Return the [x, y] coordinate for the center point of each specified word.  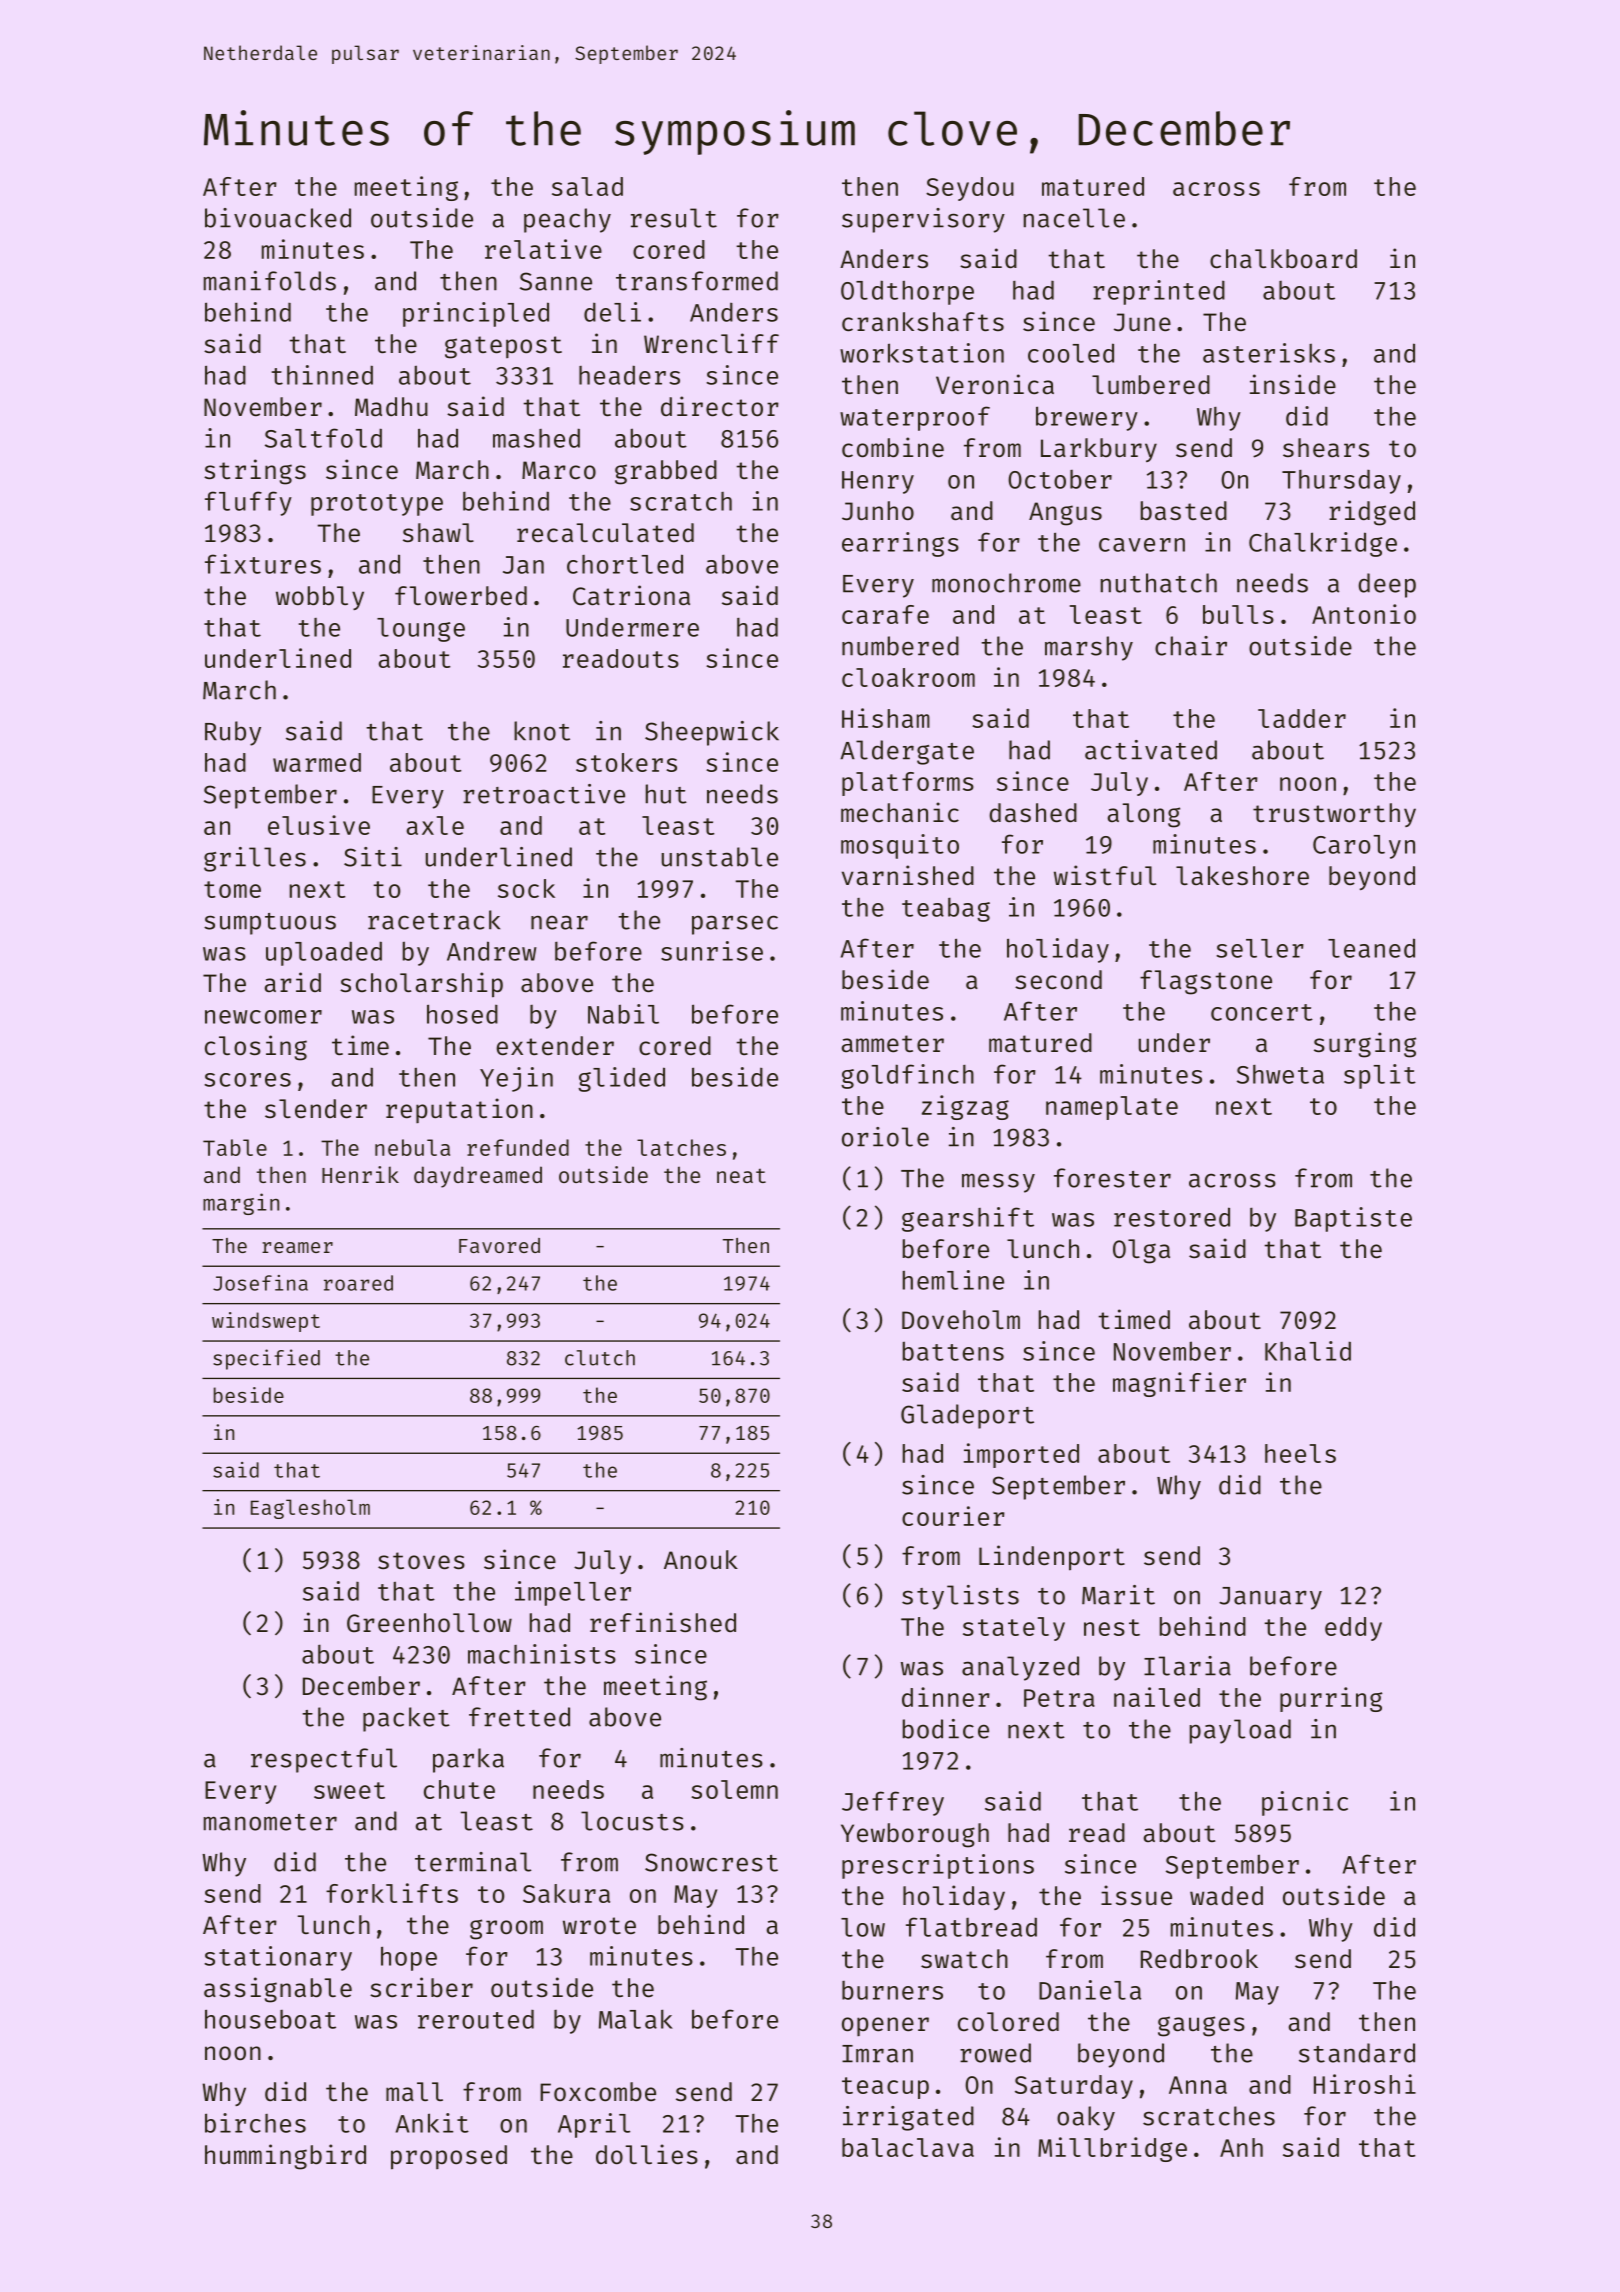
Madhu [391, 406]
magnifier [1179, 1384]
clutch [600, 1358]
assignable [278, 1990]
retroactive [544, 794]
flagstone [1206, 982]
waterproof [915, 418]
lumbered [1151, 385]
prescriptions [938, 1866]
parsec [735, 925]
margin [241, 1204]
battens [953, 1351]
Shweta [1280, 1074]
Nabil [623, 1014]
